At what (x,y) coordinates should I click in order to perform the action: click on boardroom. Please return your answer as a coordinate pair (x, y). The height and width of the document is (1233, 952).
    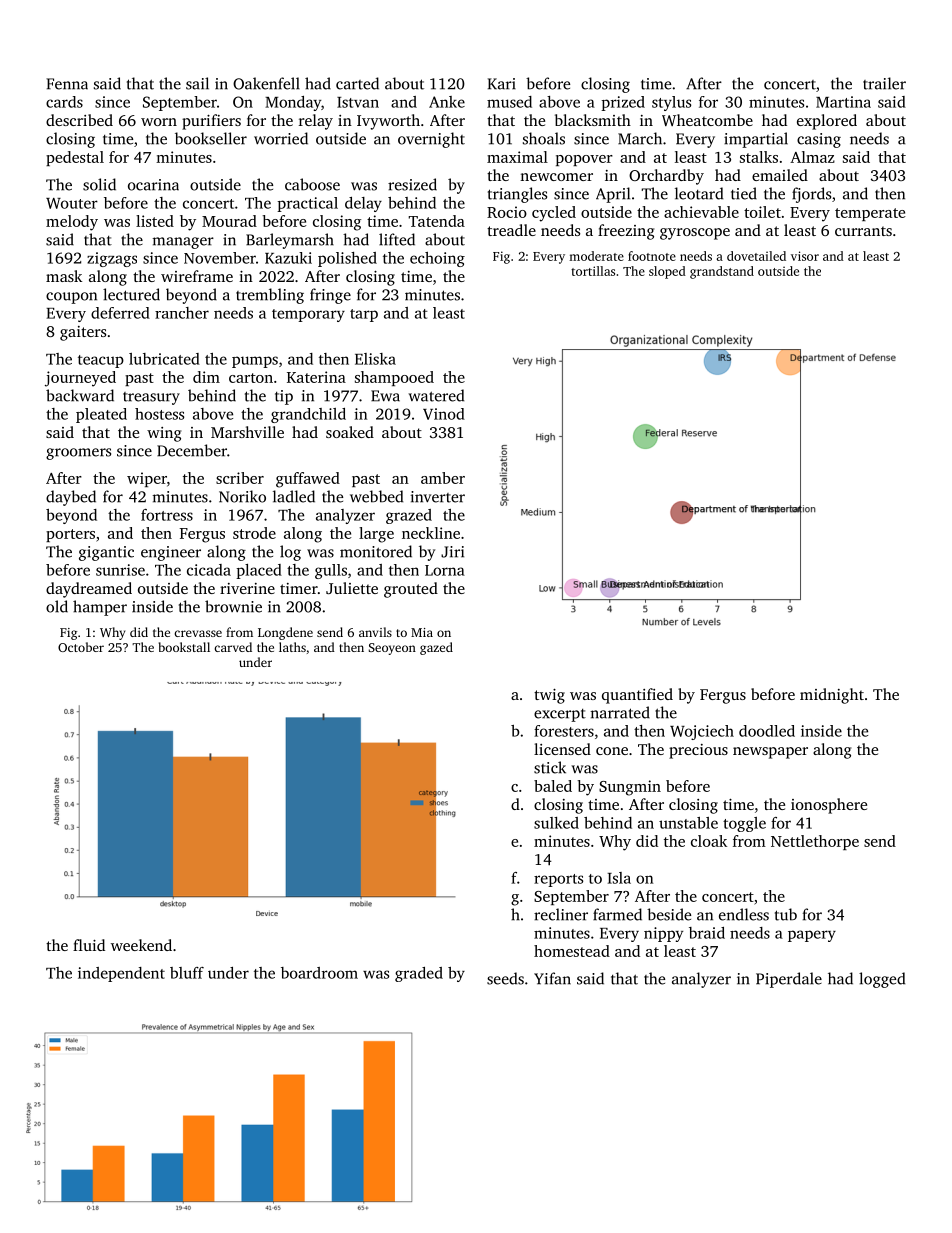
    Looking at the image, I should click on (319, 973).
